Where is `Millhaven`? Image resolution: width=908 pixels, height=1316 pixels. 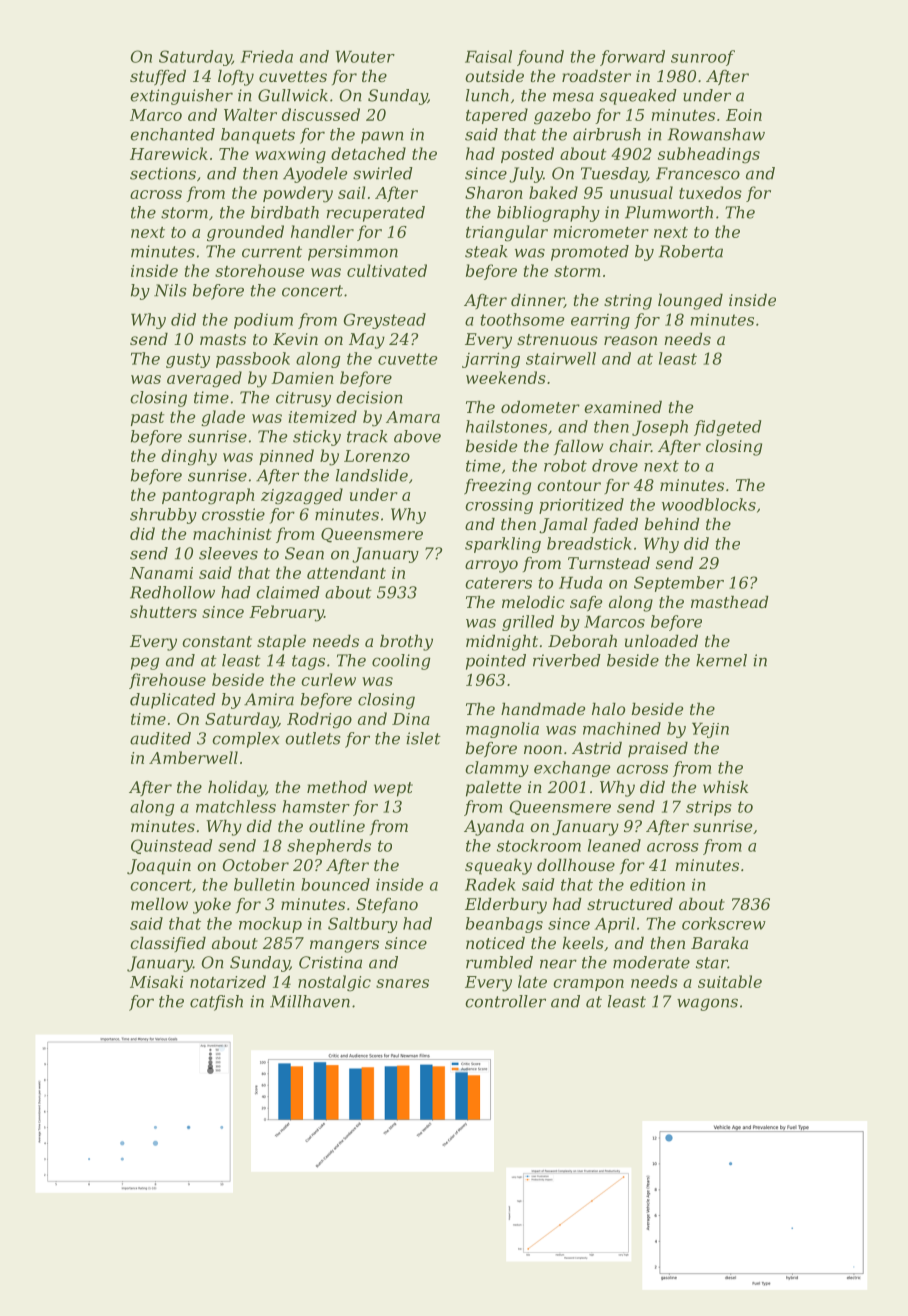 Millhaven is located at coordinates (310, 1001).
